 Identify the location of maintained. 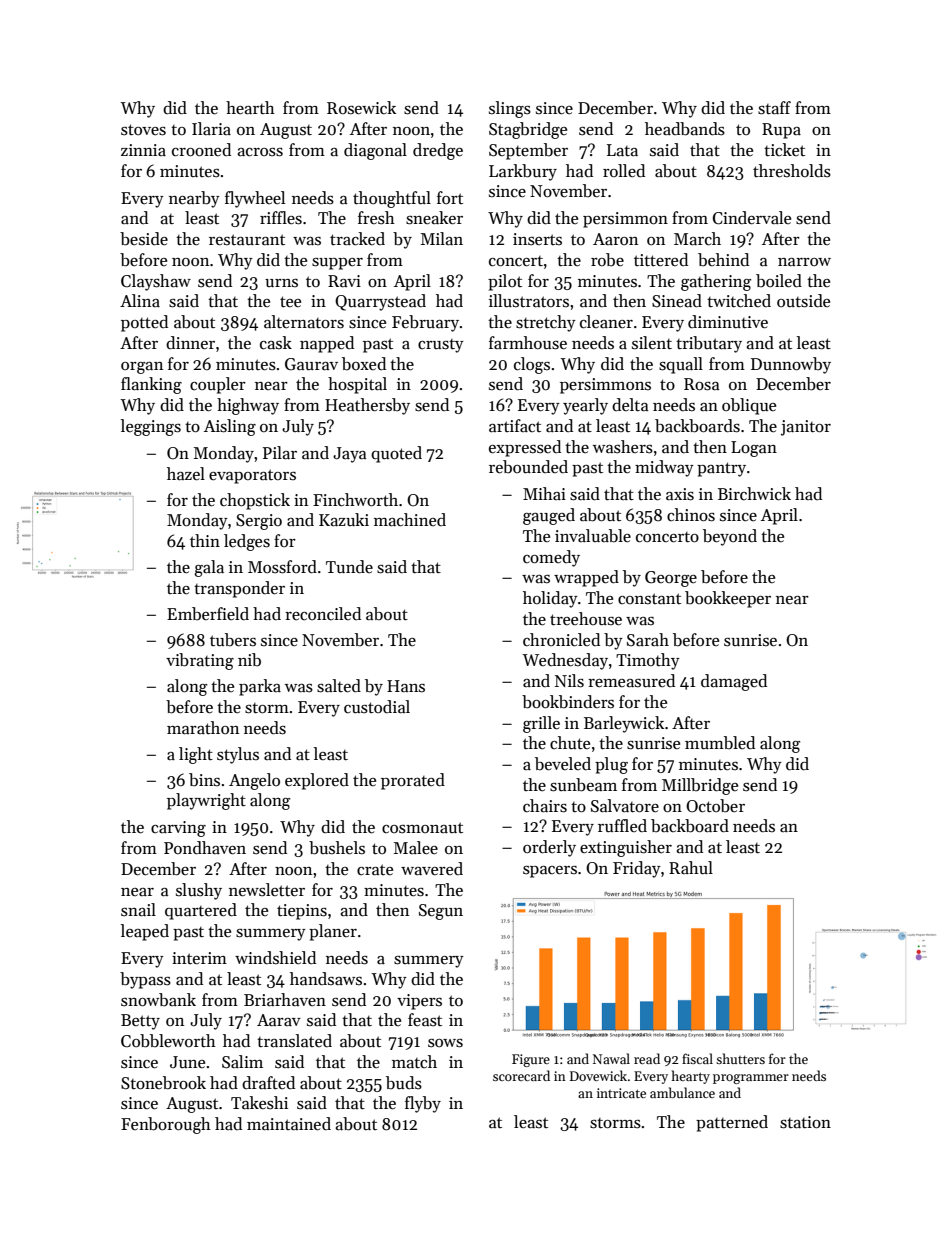
(289, 1124).
